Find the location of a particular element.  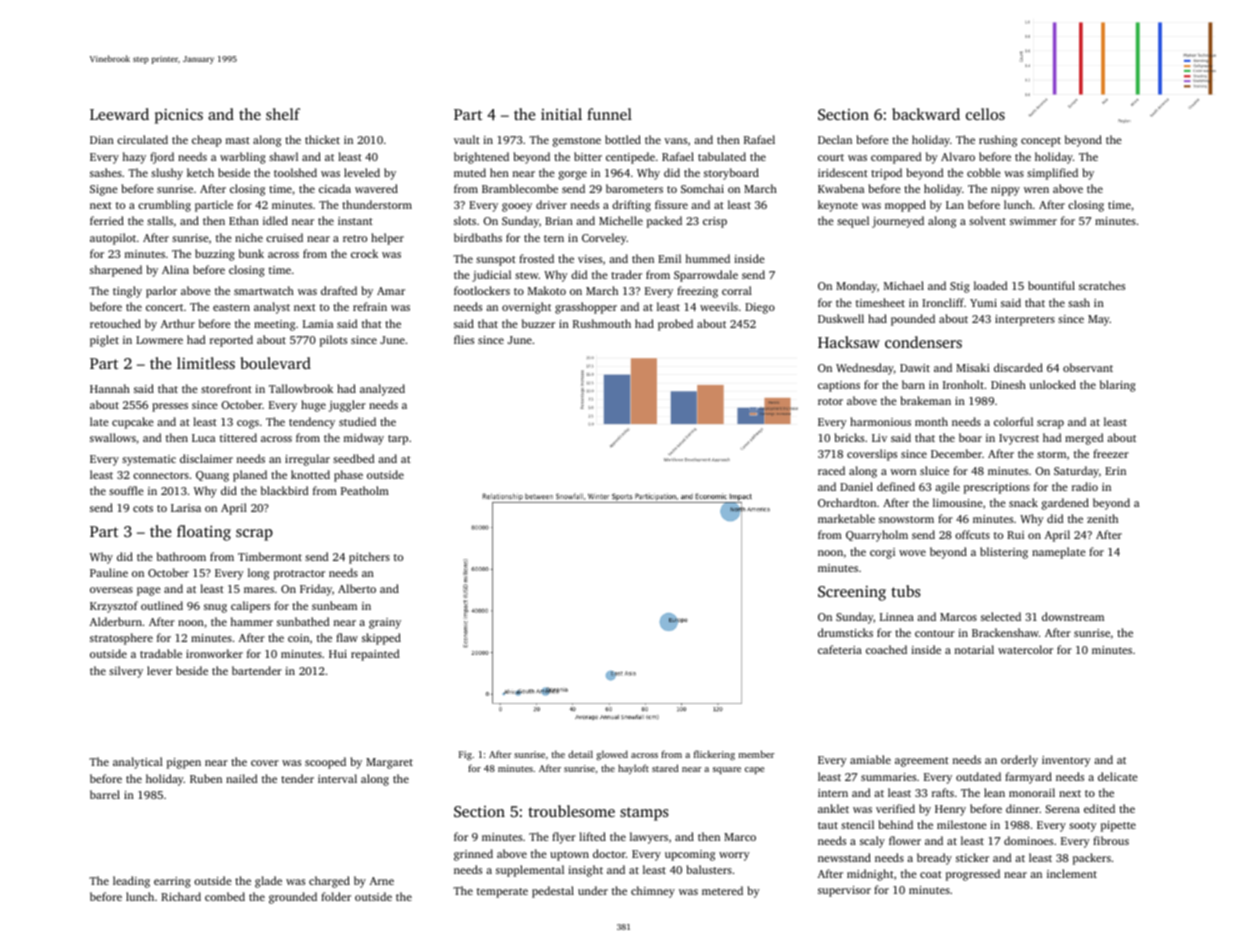

marketable is located at coordinates (846, 518).
